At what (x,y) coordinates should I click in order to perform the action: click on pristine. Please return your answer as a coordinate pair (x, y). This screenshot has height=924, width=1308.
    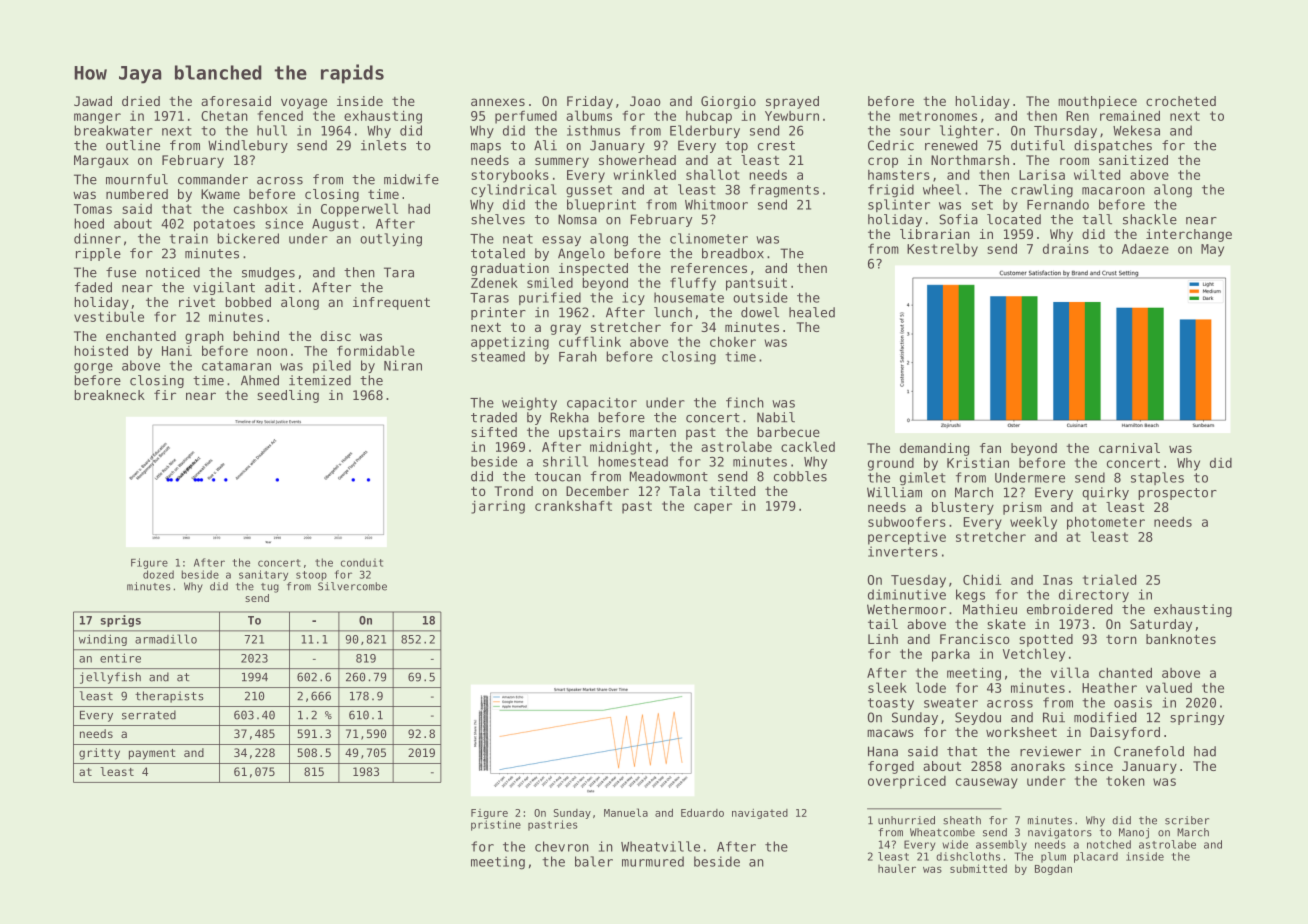
    Looking at the image, I should click on (496, 825).
